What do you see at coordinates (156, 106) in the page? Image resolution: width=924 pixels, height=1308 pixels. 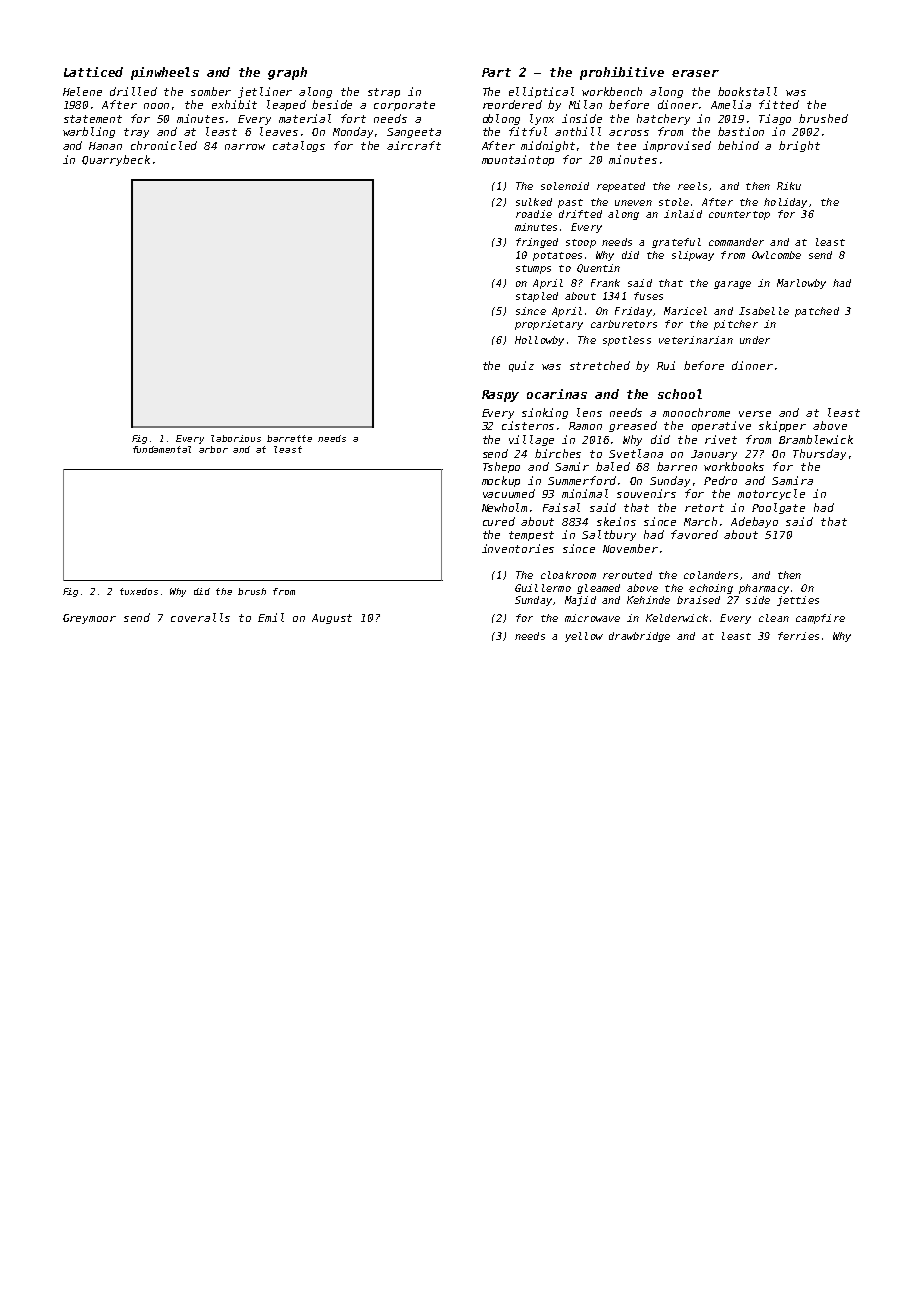 I see `noon` at bounding box center [156, 106].
